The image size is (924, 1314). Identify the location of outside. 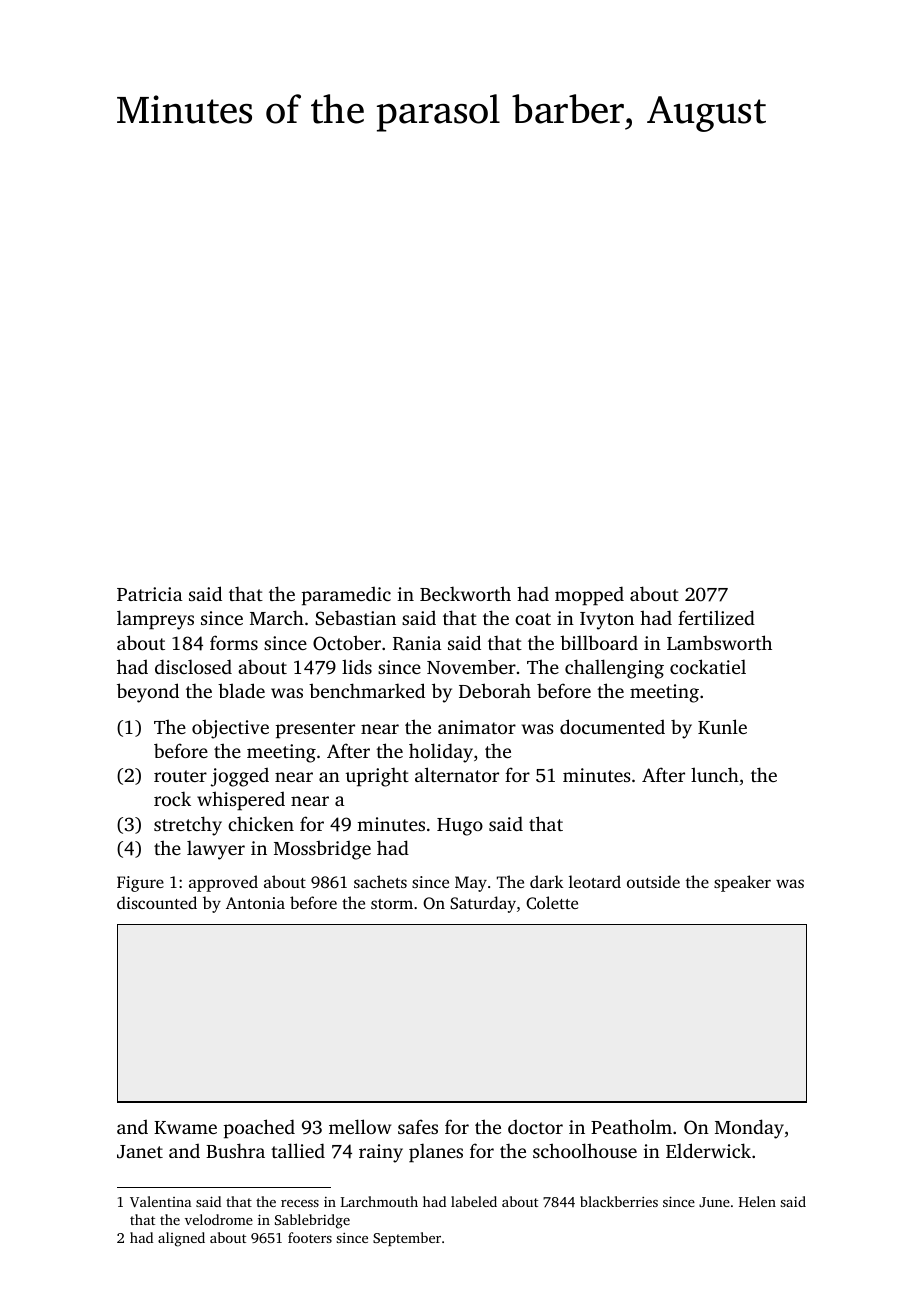
(653, 881).
